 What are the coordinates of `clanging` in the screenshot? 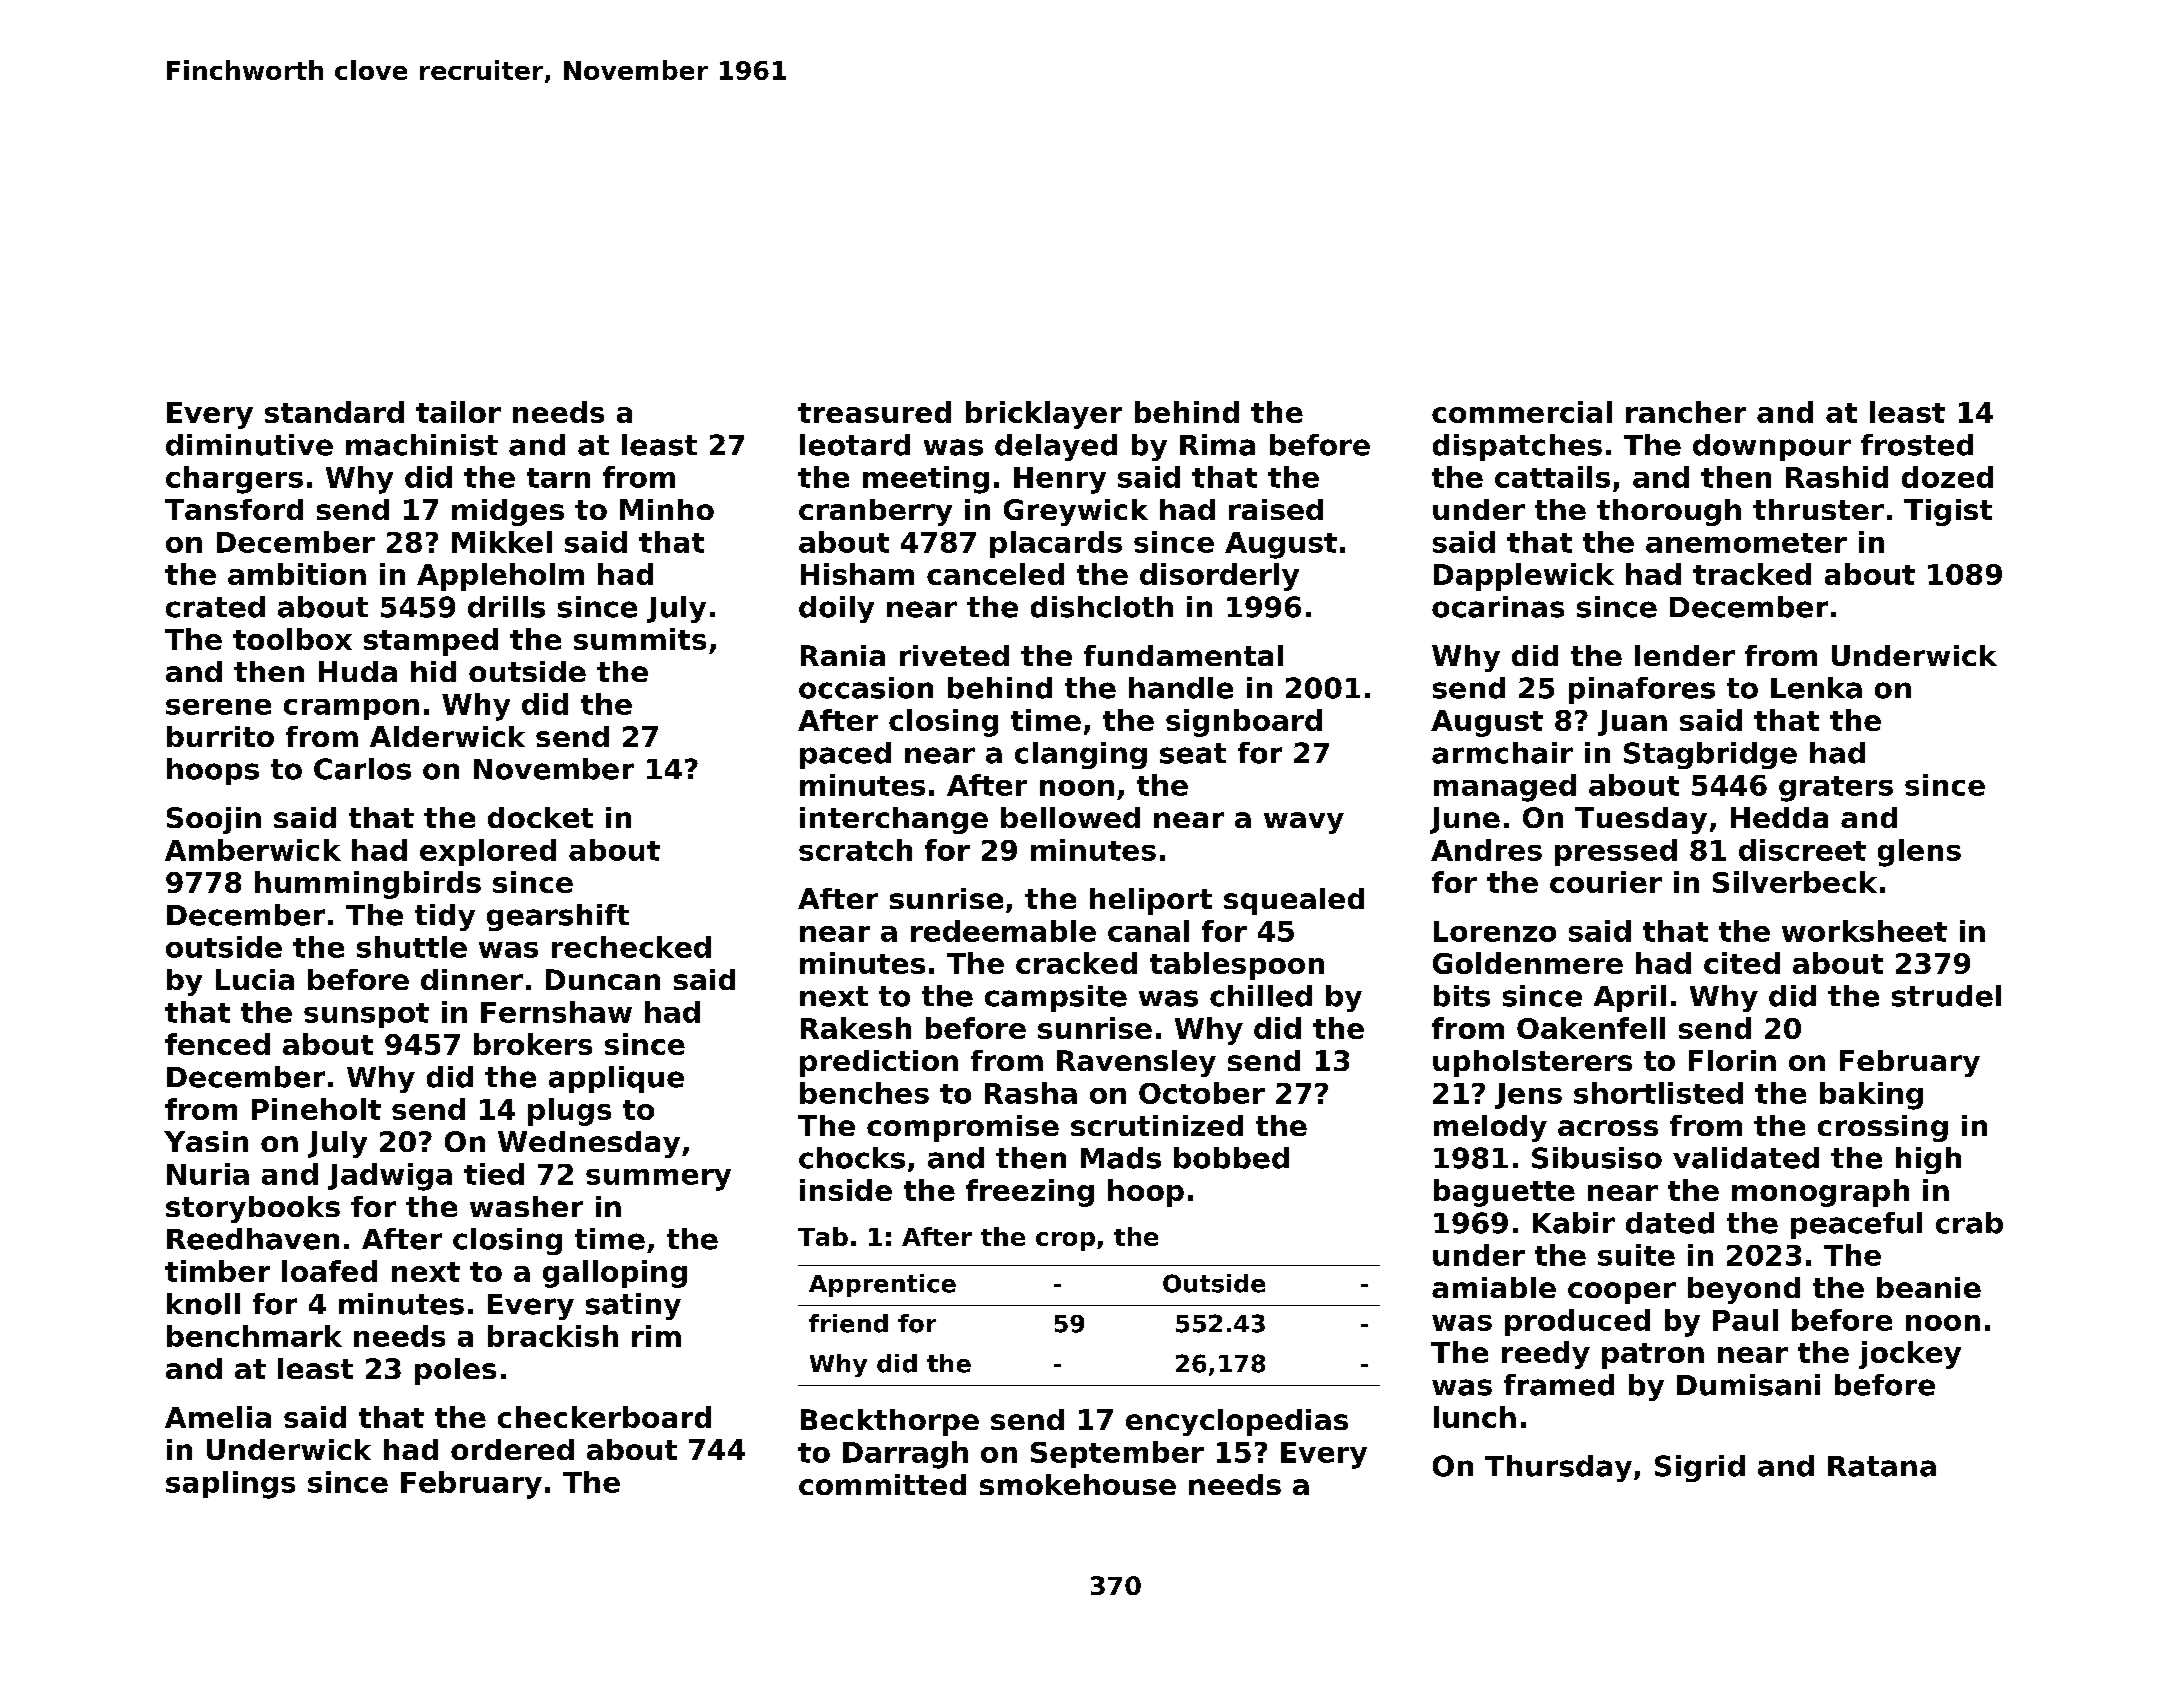 It's located at (1081, 755).
